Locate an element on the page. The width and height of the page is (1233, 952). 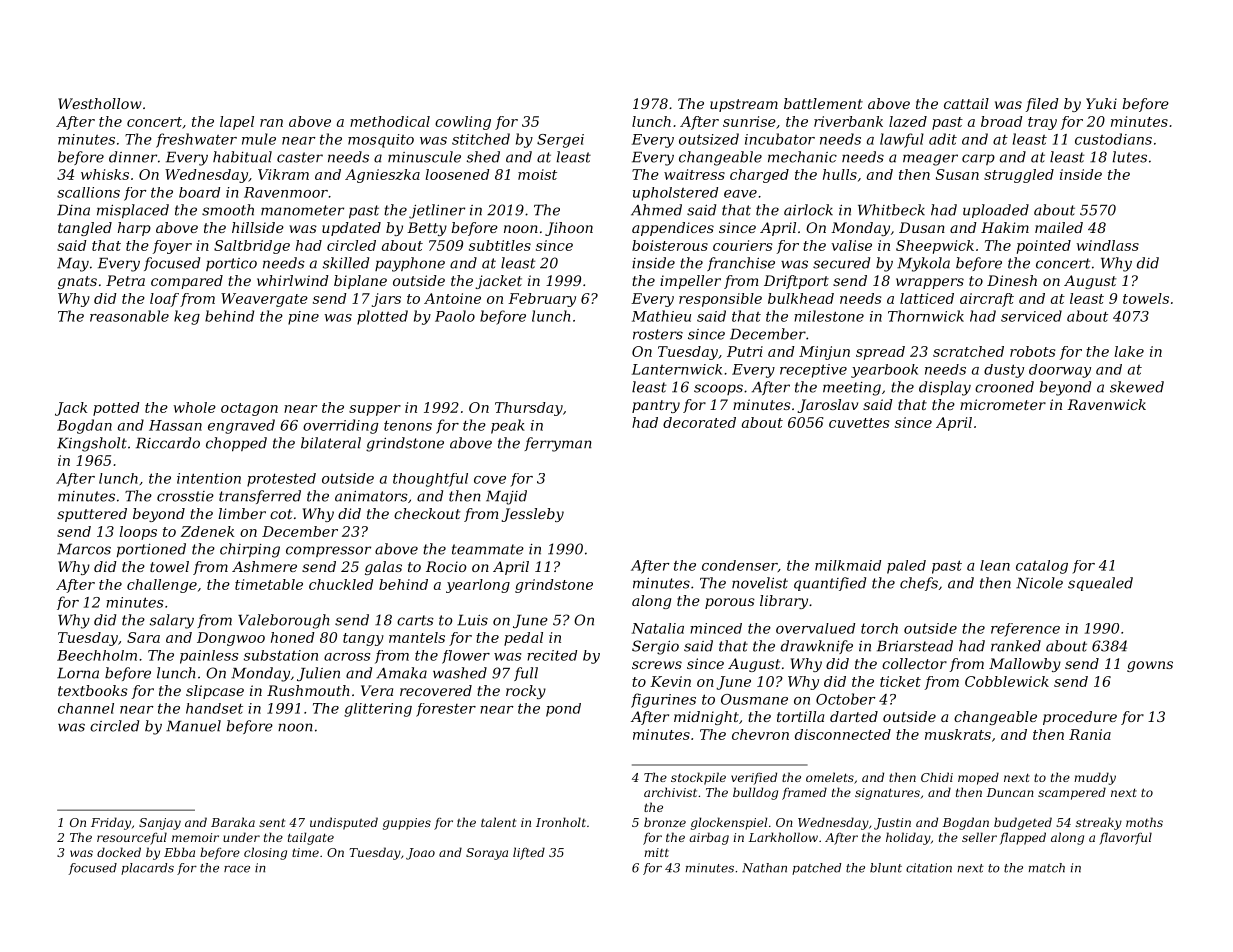
Kingsholt is located at coordinates (92, 444).
